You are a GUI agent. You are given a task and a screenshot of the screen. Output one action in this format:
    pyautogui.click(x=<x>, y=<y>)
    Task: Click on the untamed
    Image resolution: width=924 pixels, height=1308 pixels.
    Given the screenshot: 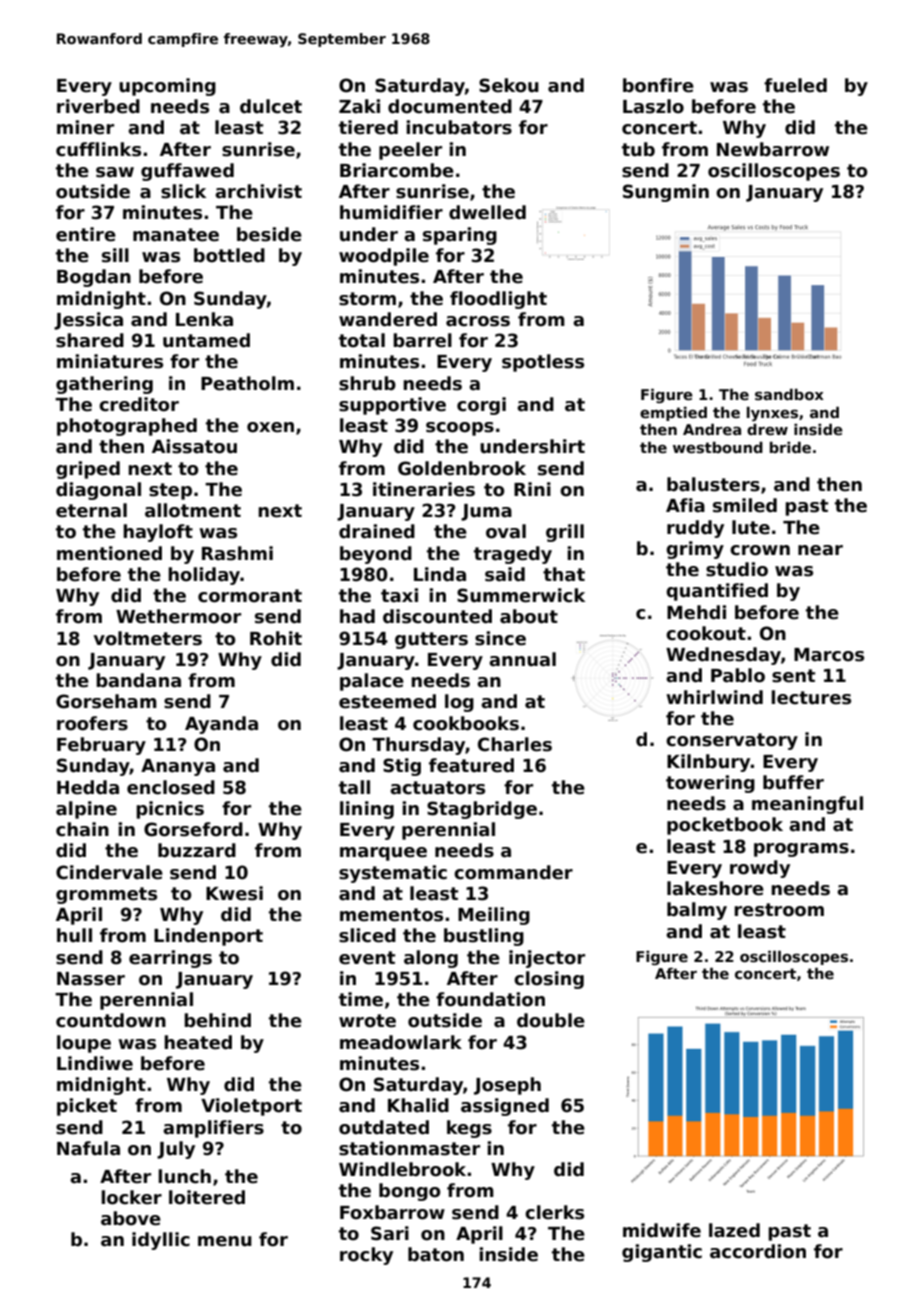 What is the action you would take?
    pyautogui.click(x=206, y=340)
